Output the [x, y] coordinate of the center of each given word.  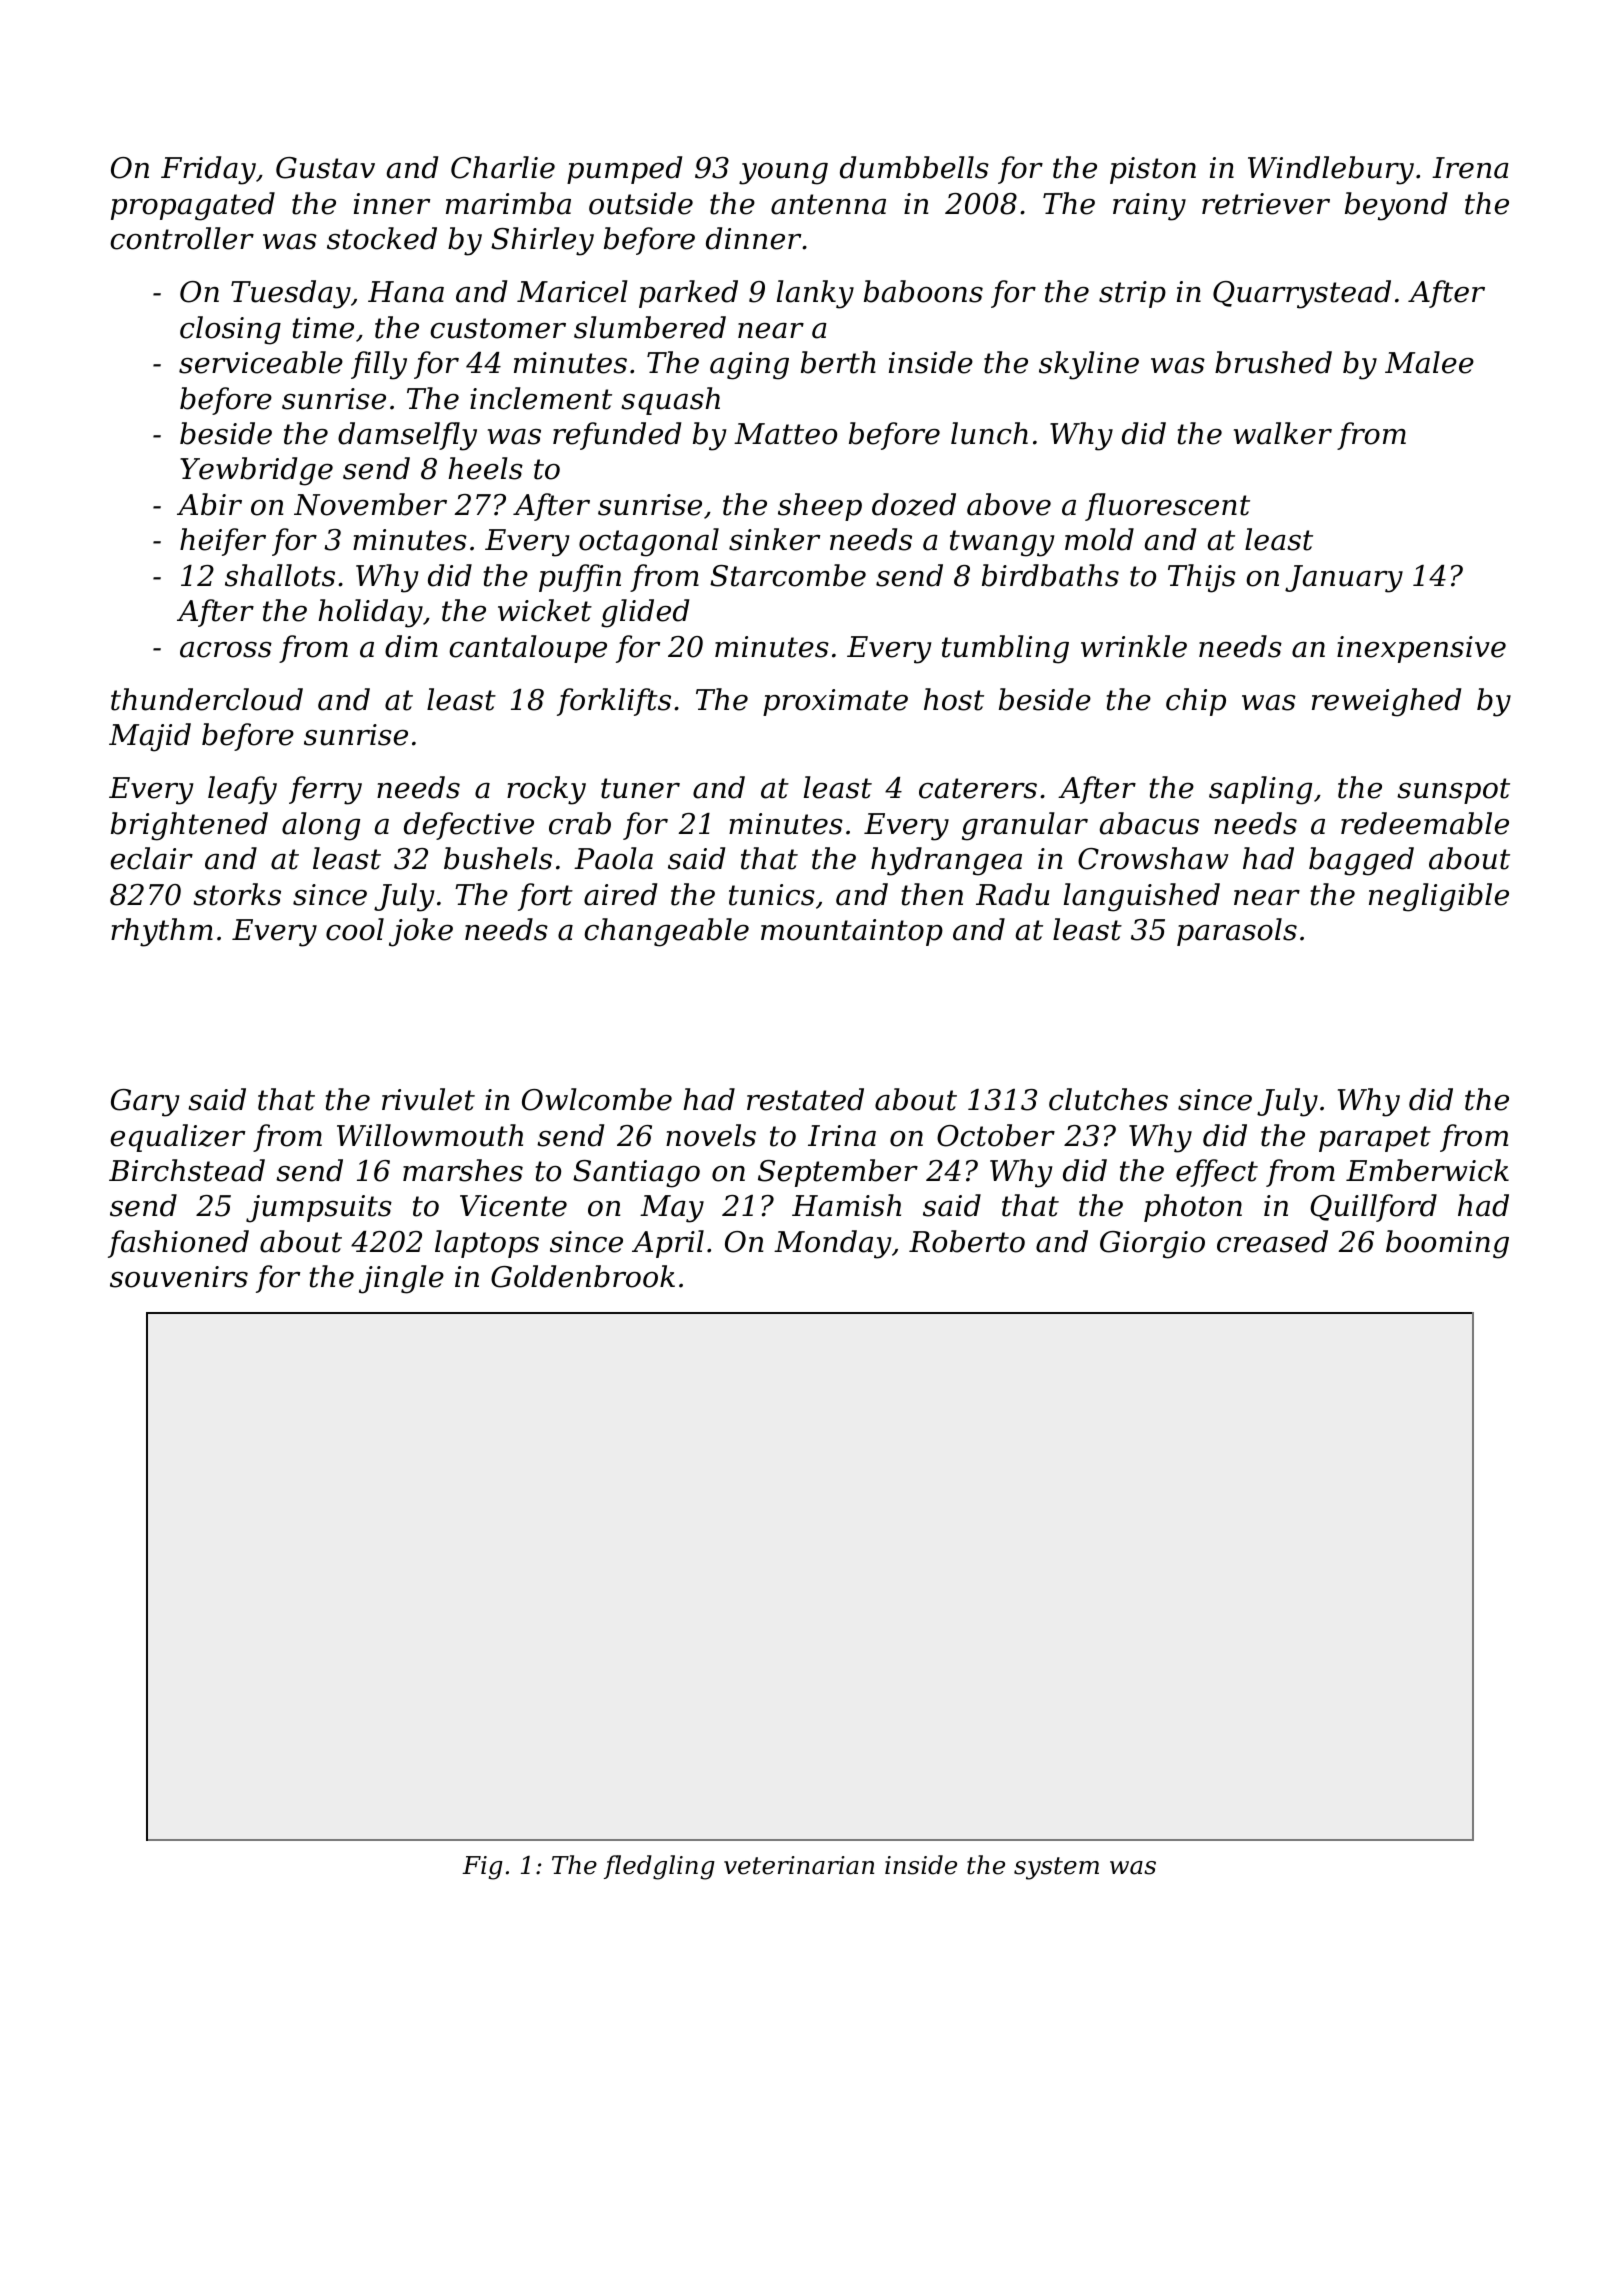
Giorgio [1152, 1245]
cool [355, 929]
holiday [370, 613]
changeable [666, 932]
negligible [1439, 897]
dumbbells [914, 167]
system [1056, 1868]
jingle [401, 1279]
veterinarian [799, 1865]
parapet [1375, 1139]
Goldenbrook [583, 1276]
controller [182, 238]
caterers [978, 788]
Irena [1470, 168]
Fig [482, 1868]
